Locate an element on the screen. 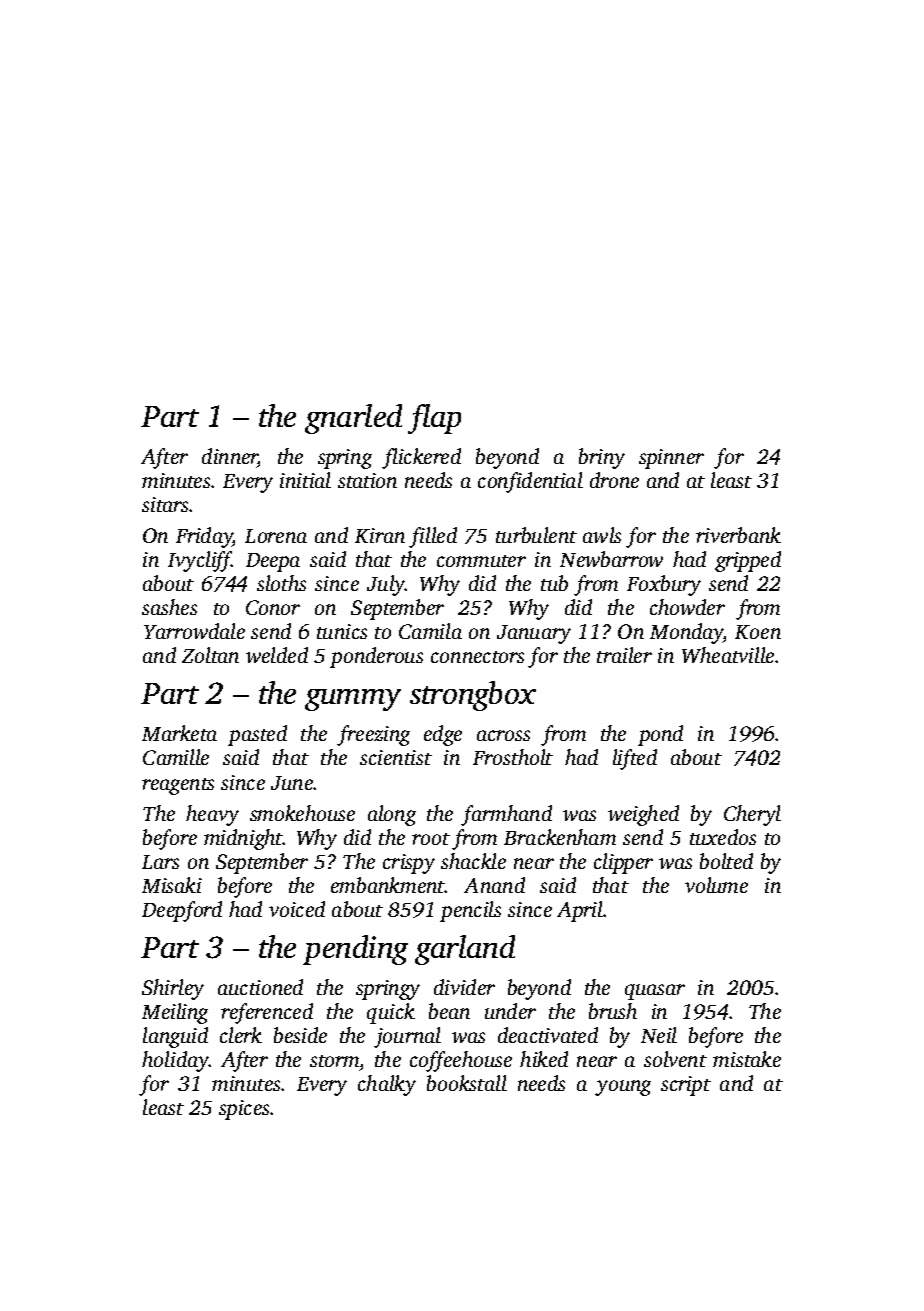 This screenshot has width=924, height=1311. languid is located at coordinates (175, 1037).
